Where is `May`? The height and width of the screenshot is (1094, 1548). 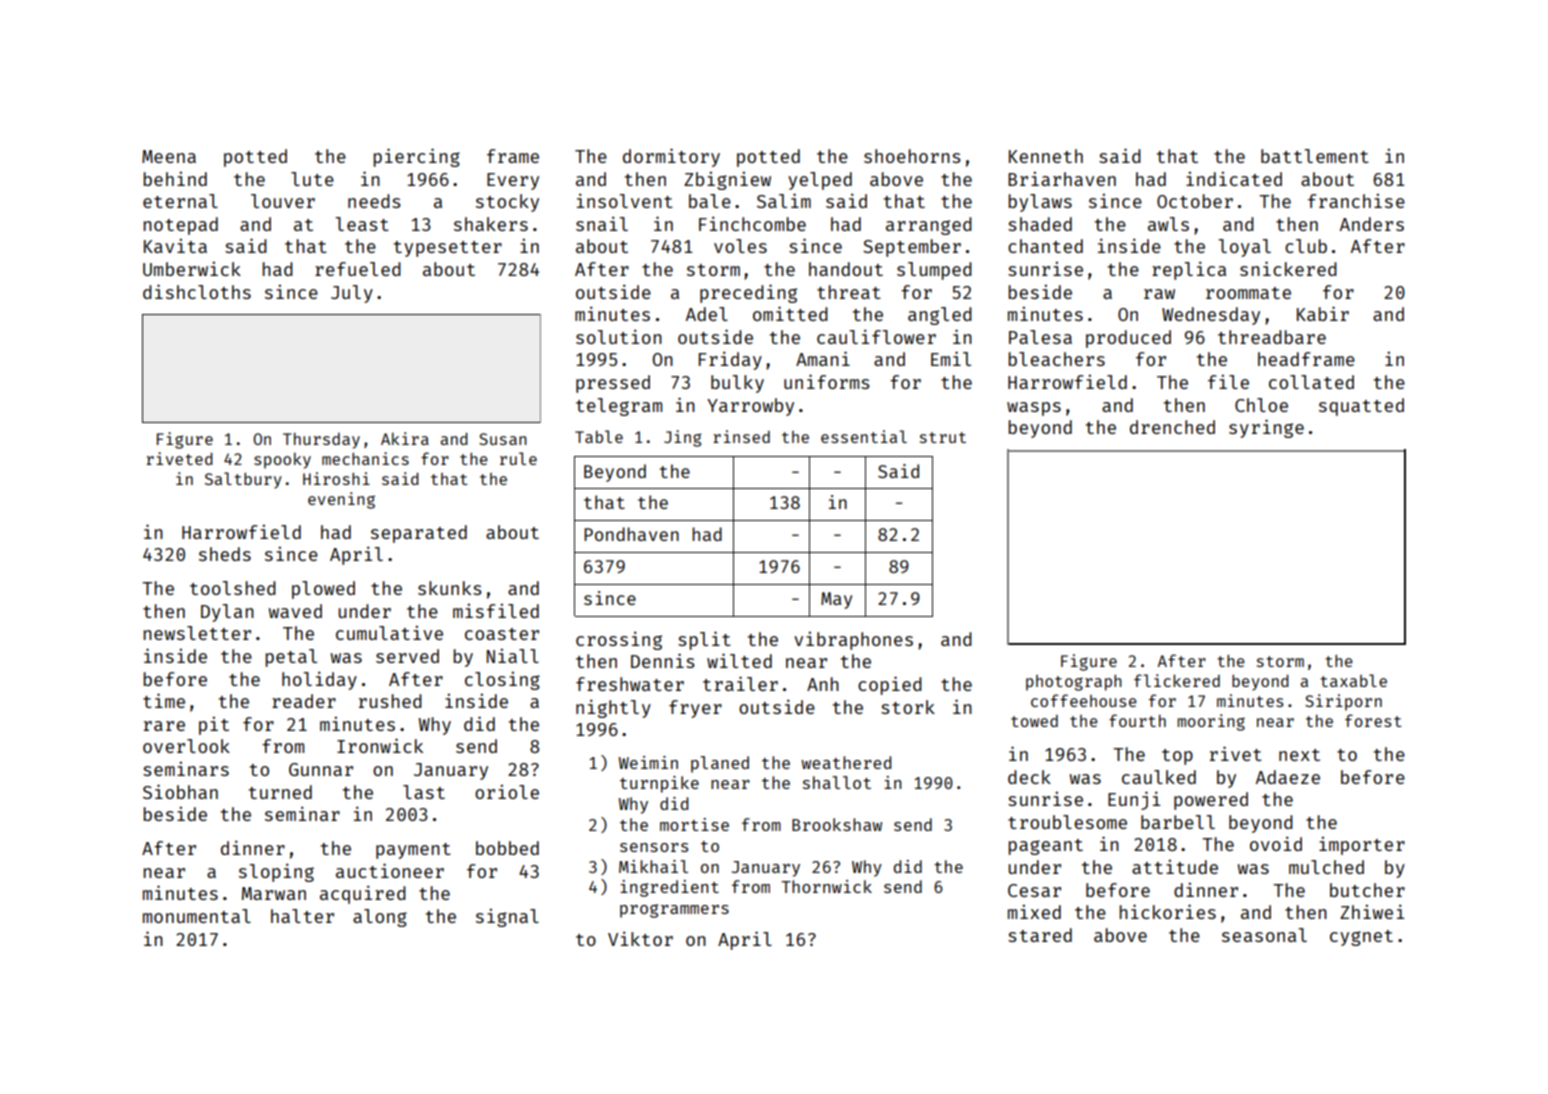
May is located at coordinates (836, 600).
